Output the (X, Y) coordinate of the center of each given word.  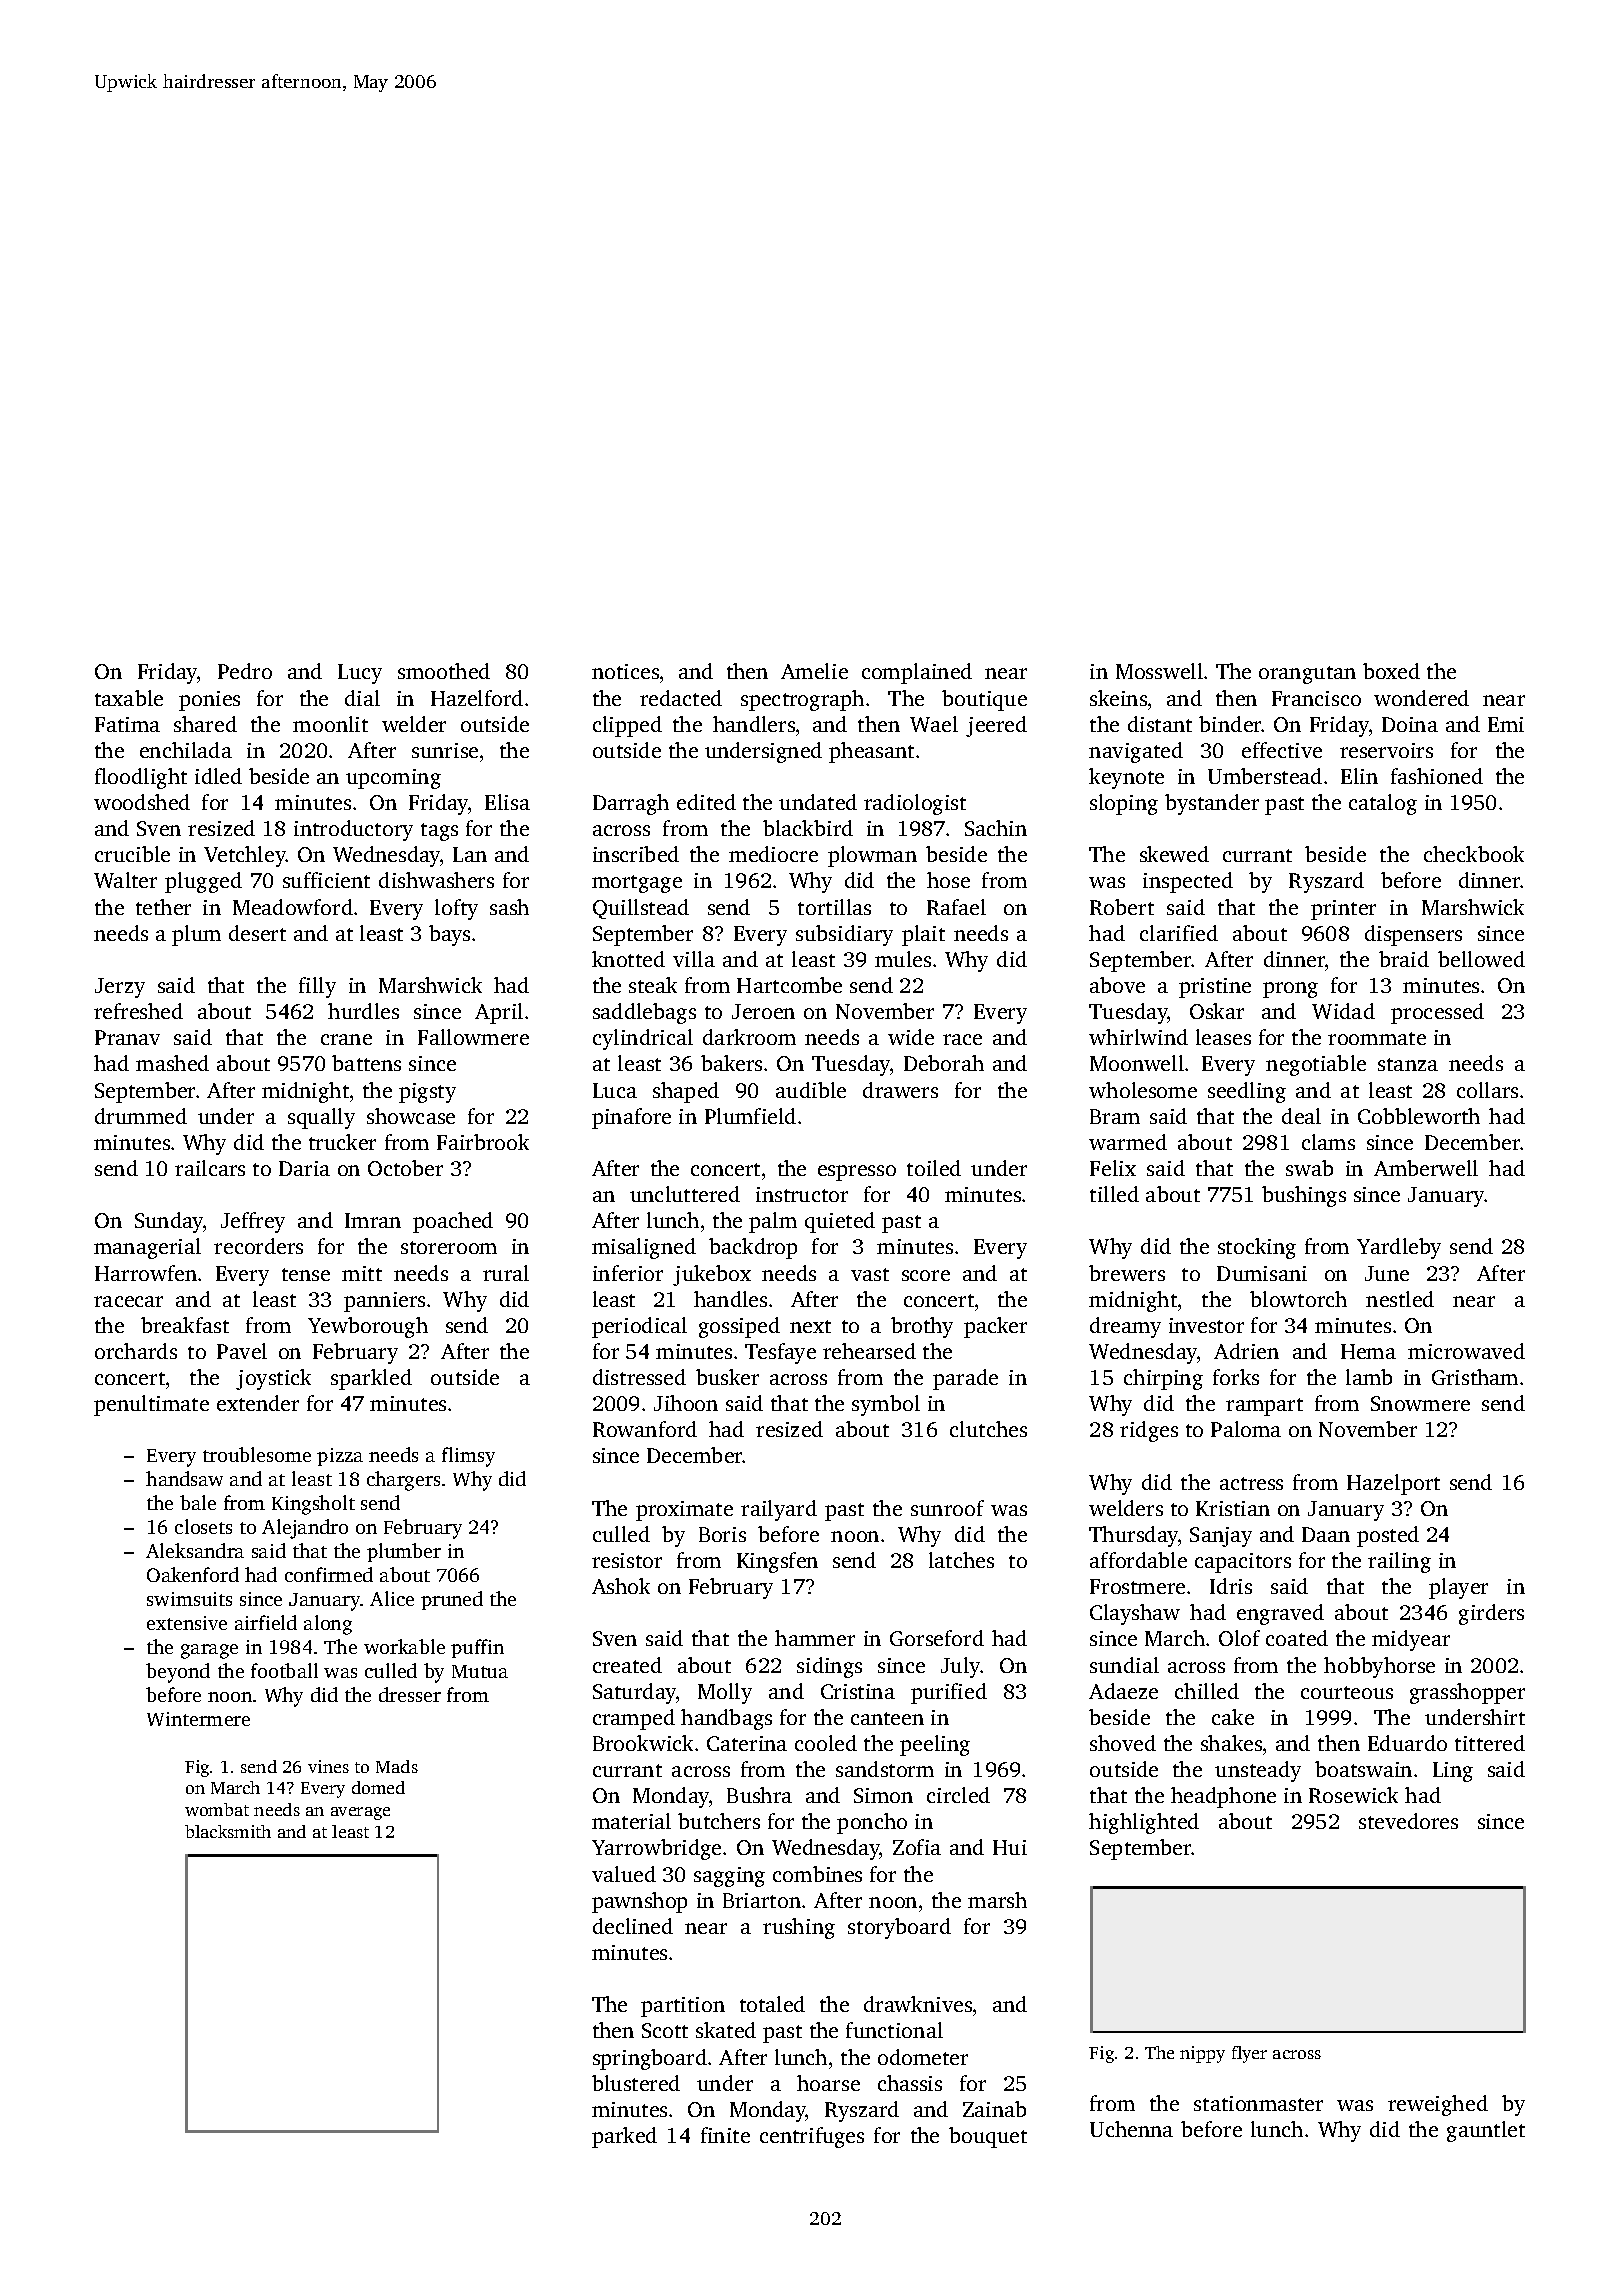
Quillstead (641, 909)
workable (404, 1646)
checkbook (1474, 854)
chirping (1163, 1379)
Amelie (814, 671)
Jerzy (120, 988)
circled (958, 1795)
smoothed (444, 671)
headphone (1223, 1797)
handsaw (184, 1478)
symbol (886, 1405)
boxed (1391, 671)
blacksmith (228, 1831)
